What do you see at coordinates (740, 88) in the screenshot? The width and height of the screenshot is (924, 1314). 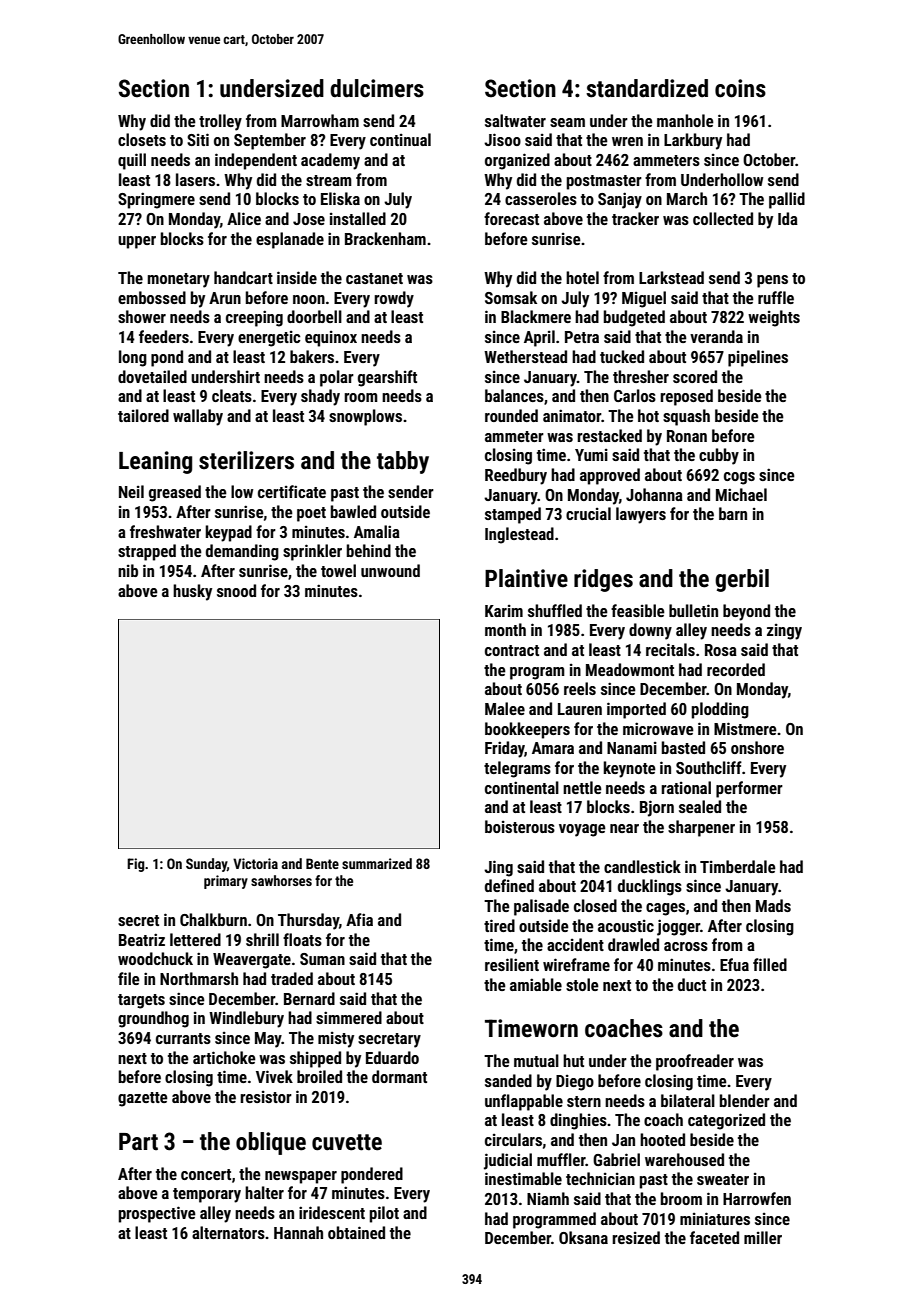 I see `coins` at bounding box center [740, 88].
